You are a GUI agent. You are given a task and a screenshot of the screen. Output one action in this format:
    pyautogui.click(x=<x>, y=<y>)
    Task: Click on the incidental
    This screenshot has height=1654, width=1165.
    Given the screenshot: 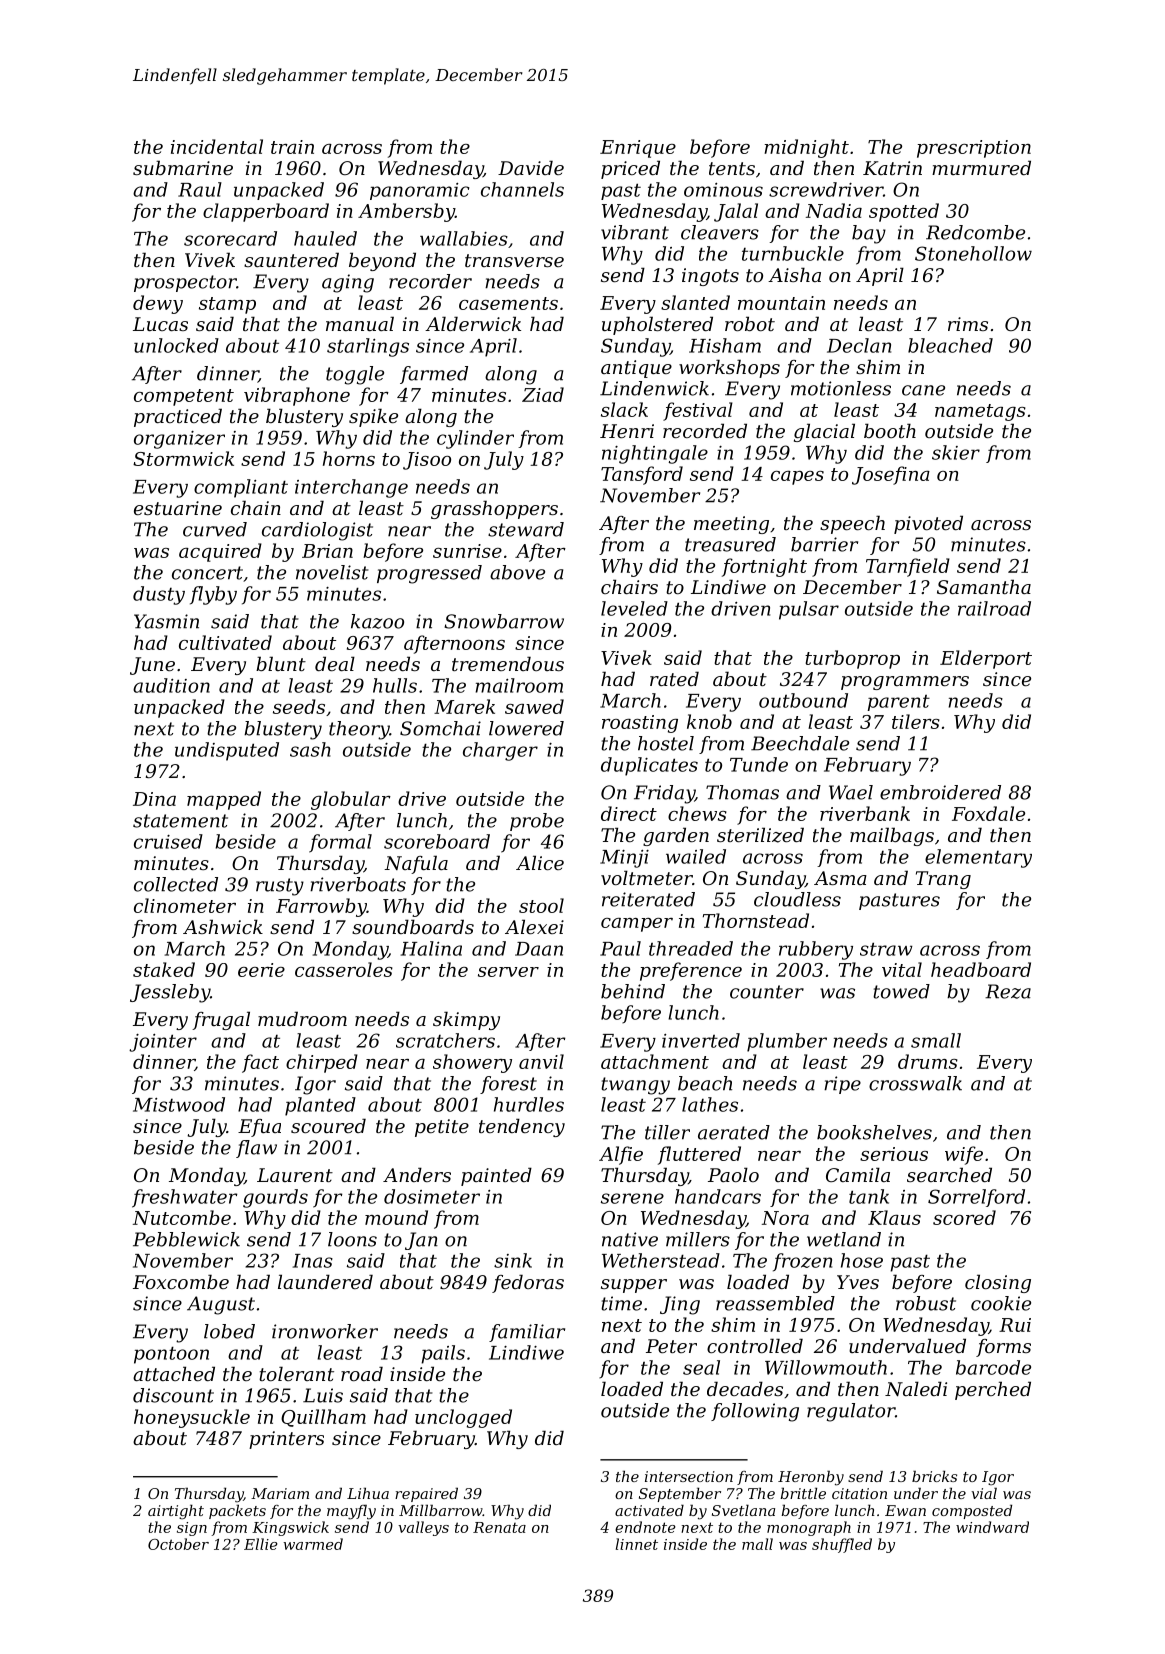 What is the action you would take?
    pyautogui.click(x=217, y=146)
